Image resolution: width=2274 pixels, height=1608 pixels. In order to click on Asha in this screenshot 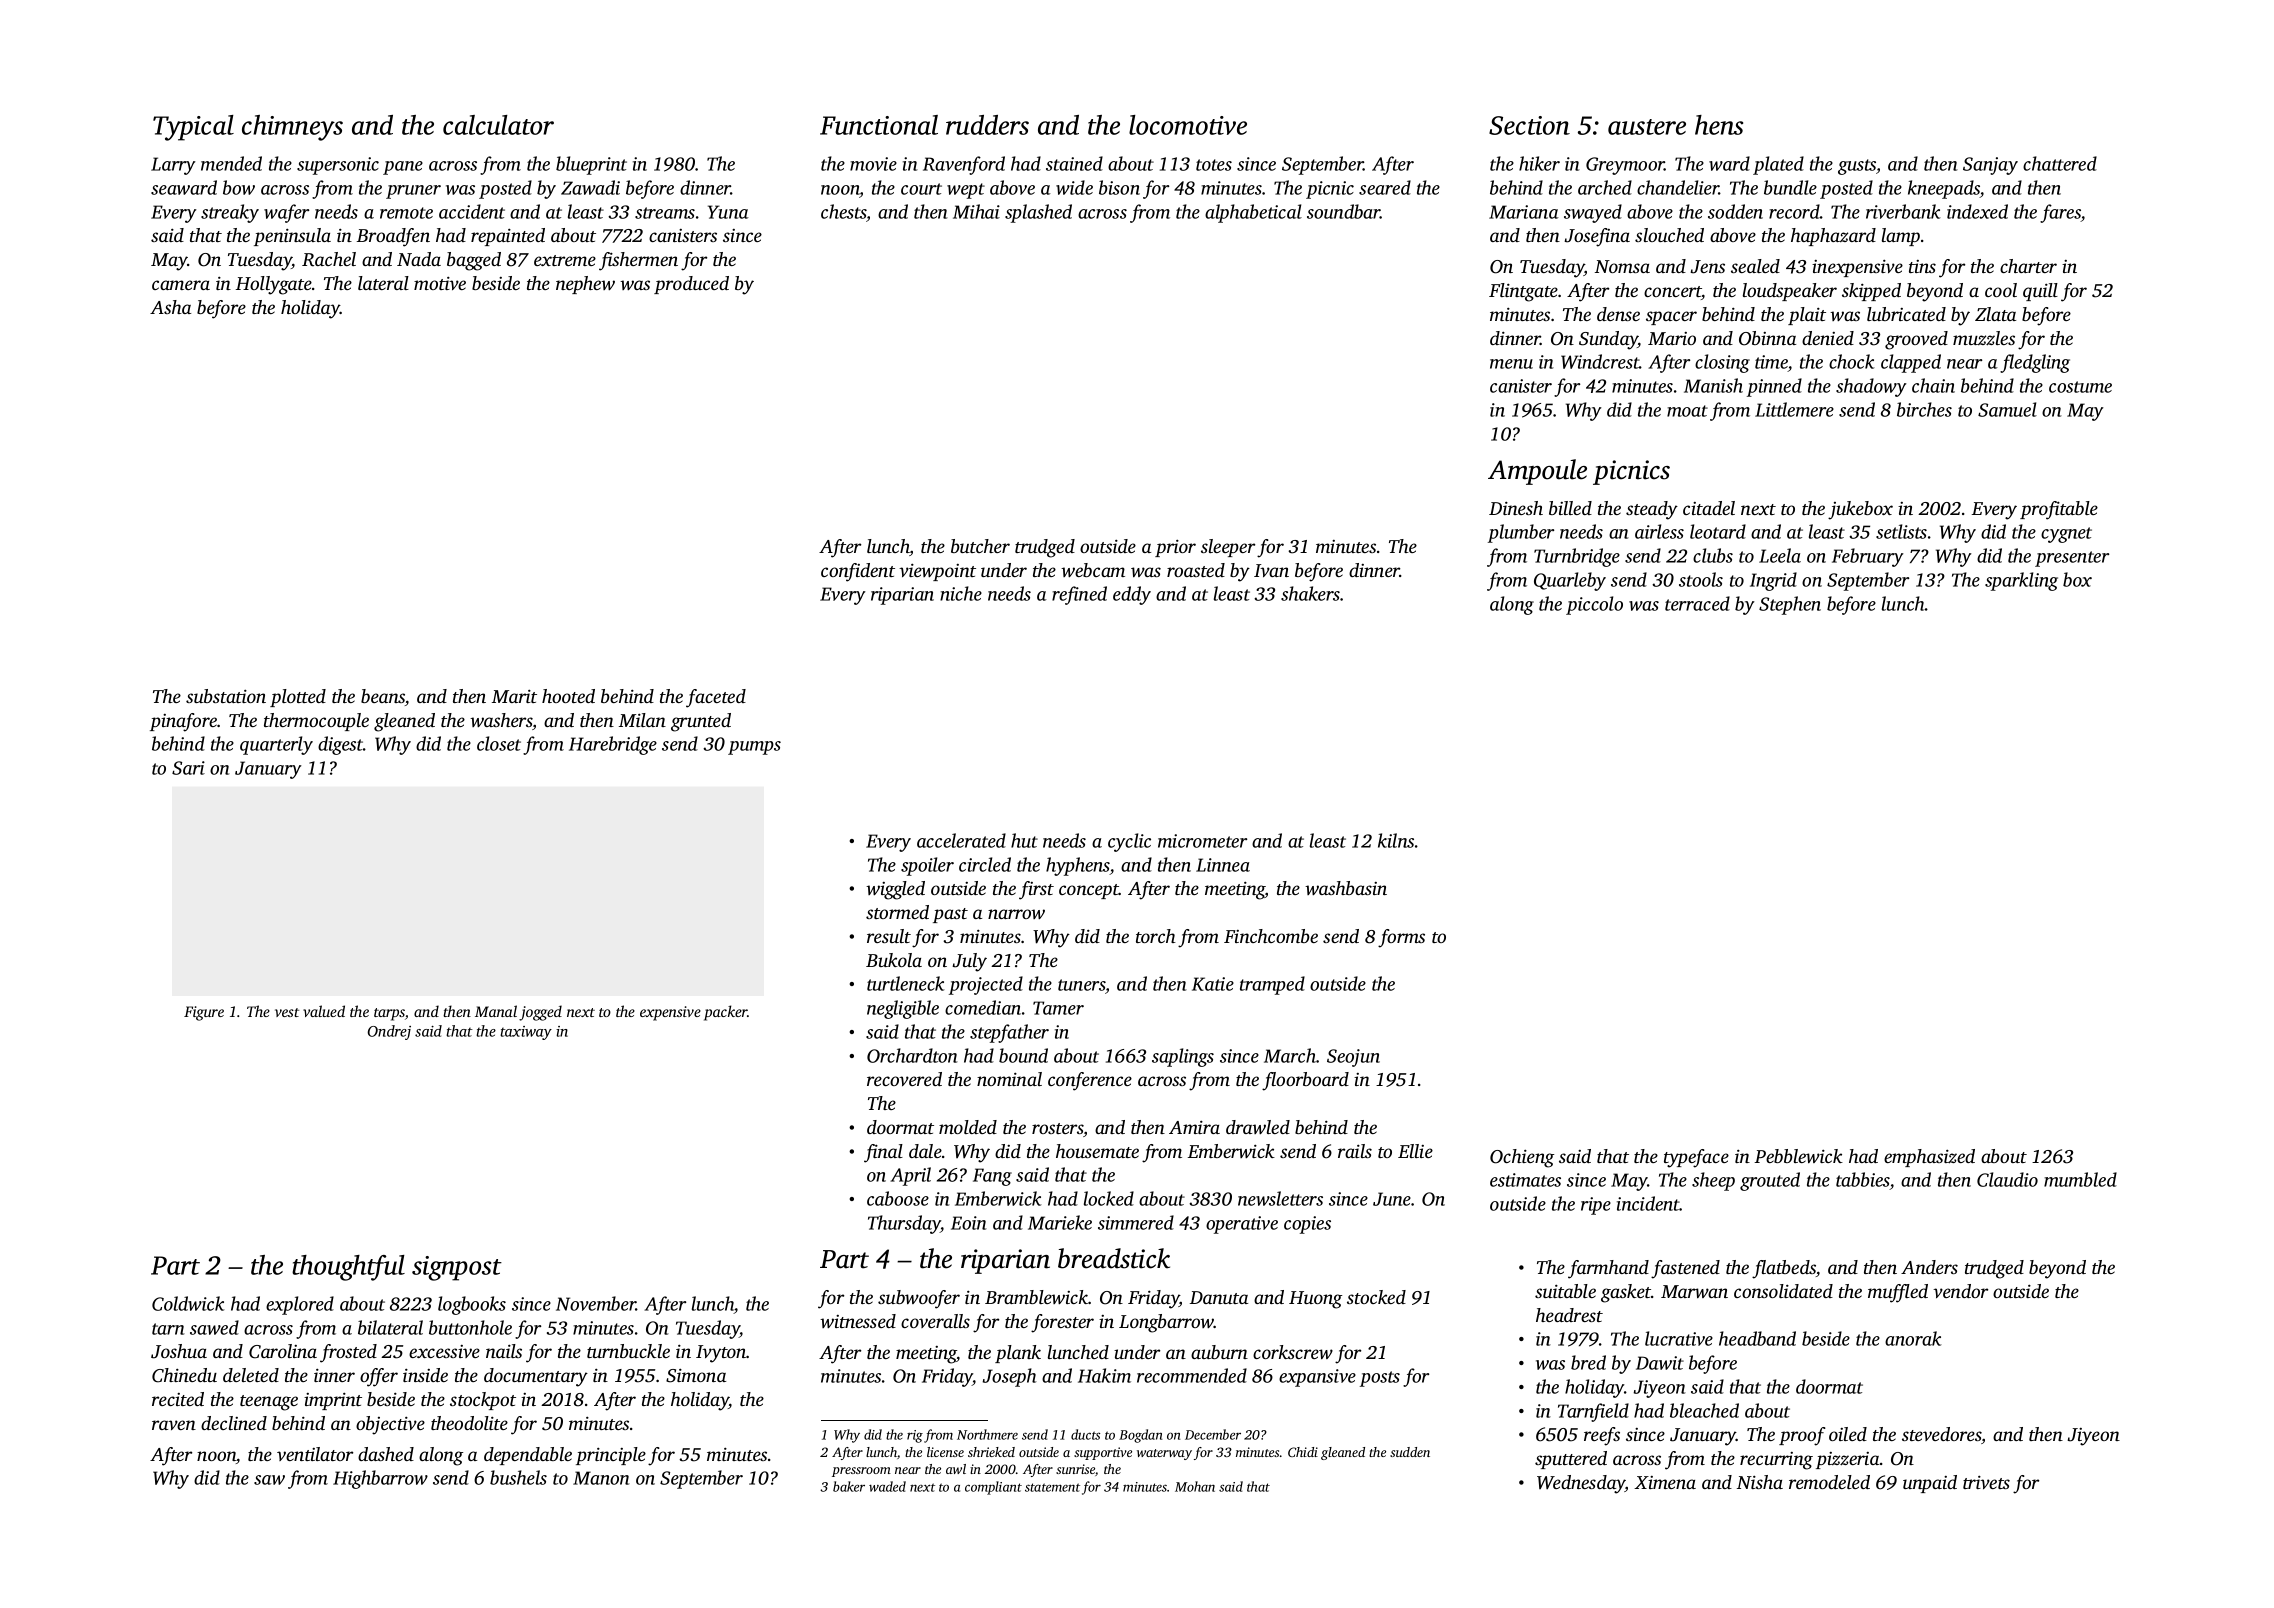, I will do `click(170, 307)`.
